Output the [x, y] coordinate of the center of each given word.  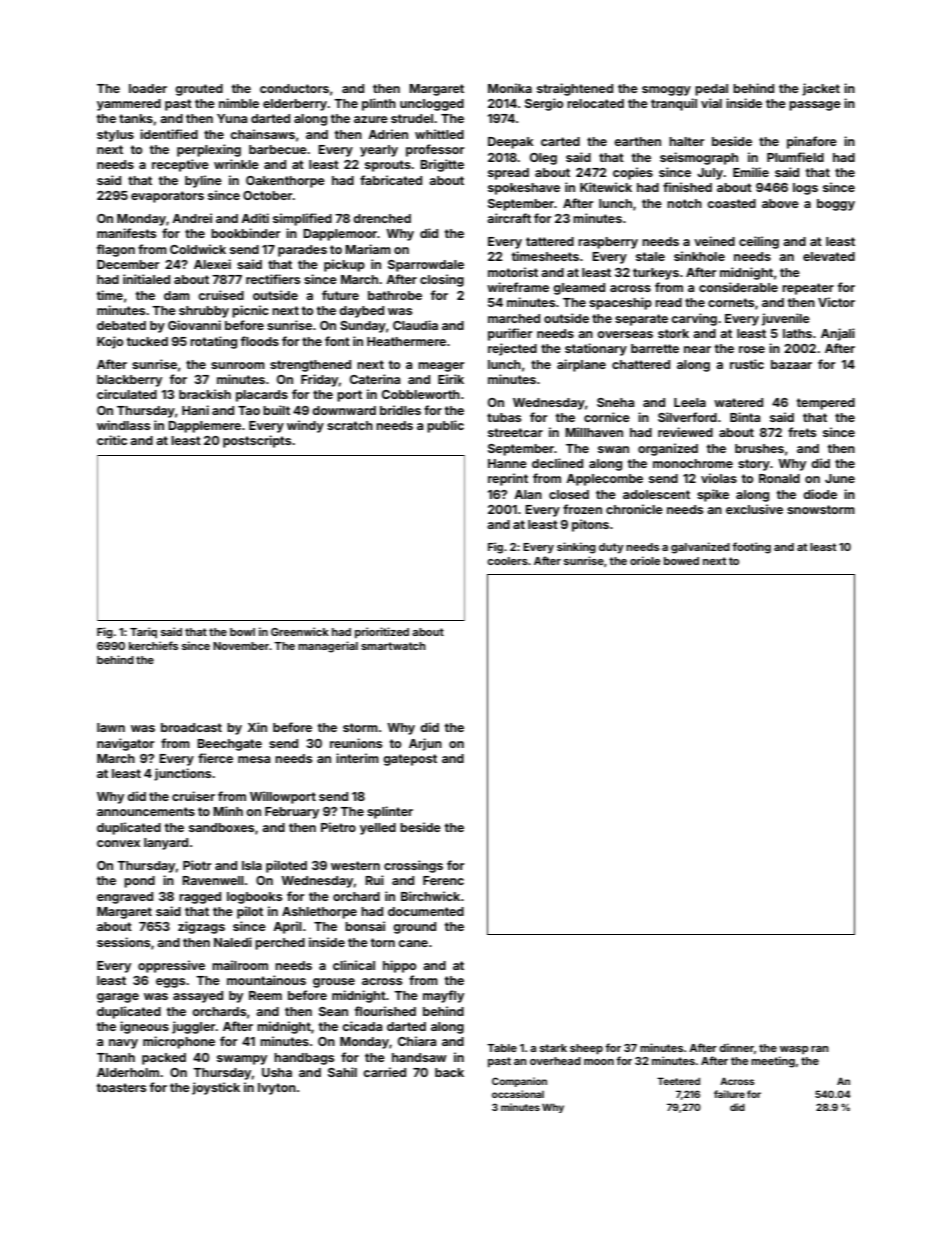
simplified [302, 219]
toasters [121, 1087]
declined [557, 463]
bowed [681, 561]
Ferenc [443, 880]
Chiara [417, 1041]
